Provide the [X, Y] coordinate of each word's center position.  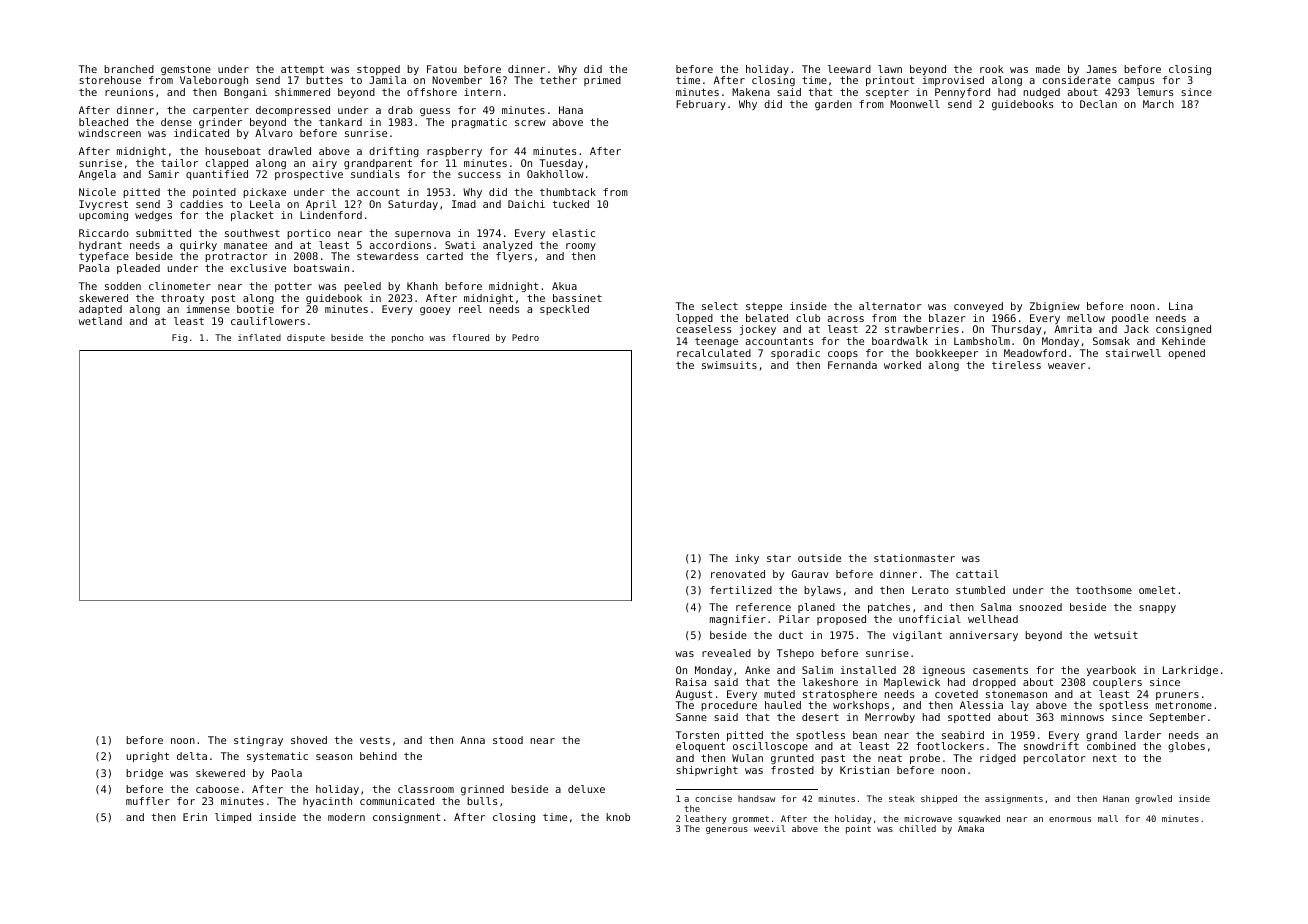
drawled [289, 151]
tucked [571, 204]
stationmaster [914, 558]
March [1158, 104]
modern [346, 817]
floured [470, 337]
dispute [306, 338]
